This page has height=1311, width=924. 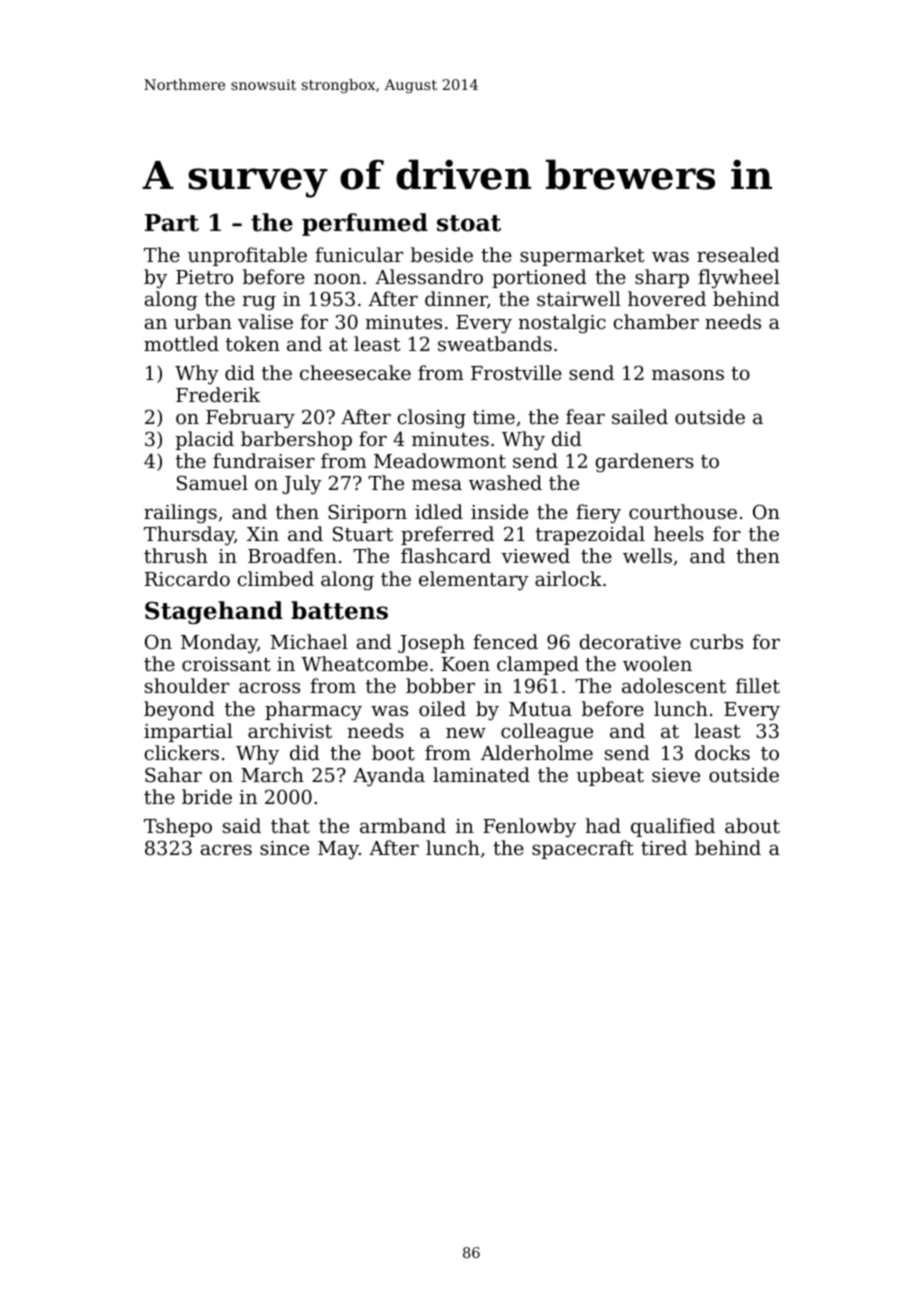 I want to click on curbs, so click(x=716, y=641).
